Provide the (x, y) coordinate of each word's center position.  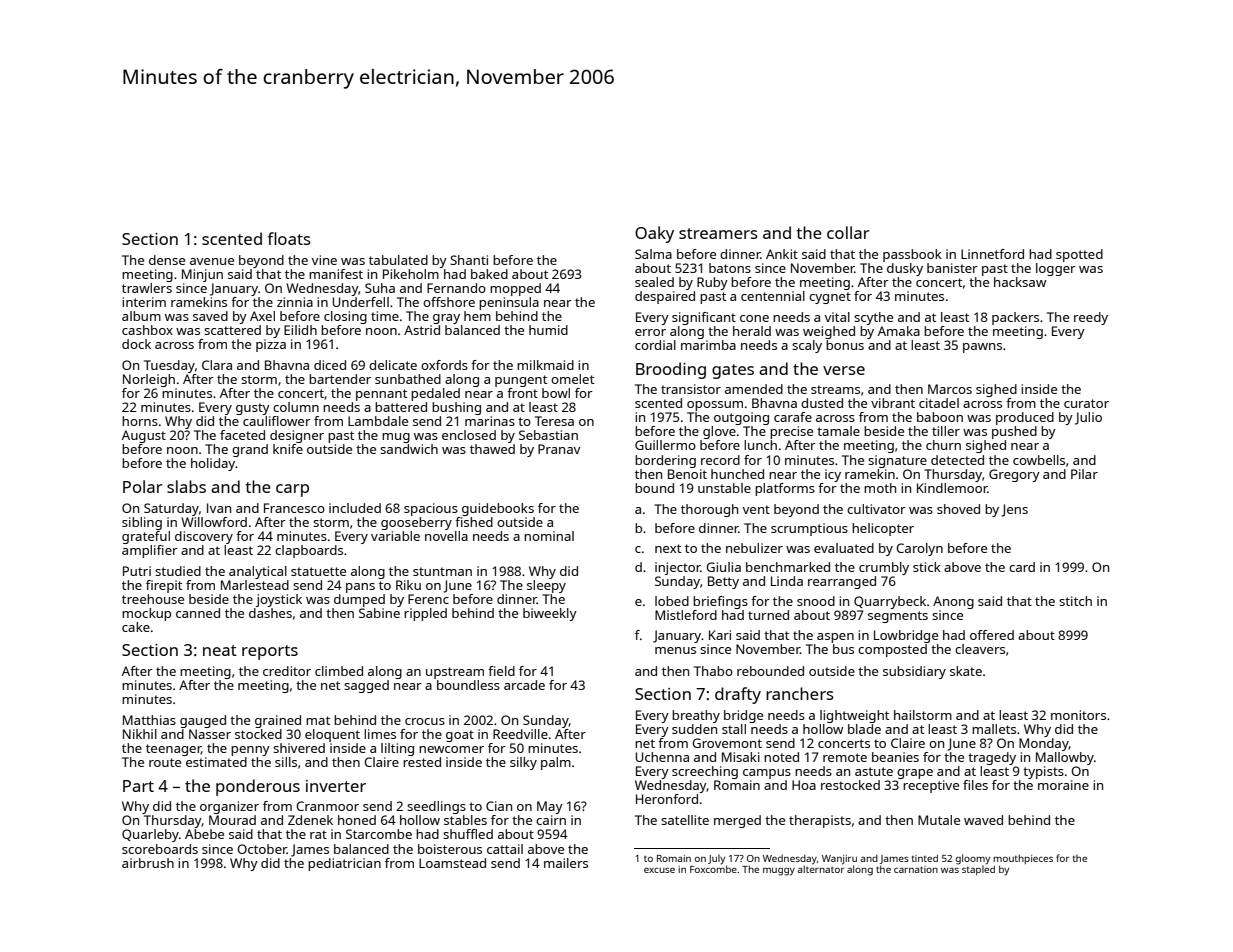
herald (752, 331)
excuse (659, 870)
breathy (696, 716)
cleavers (980, 649)
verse (844, 370)
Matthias (149, 720)
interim (144, 302)
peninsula (509, 303)
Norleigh (149, 380)
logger (1056, 269)
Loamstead (452, 863)
